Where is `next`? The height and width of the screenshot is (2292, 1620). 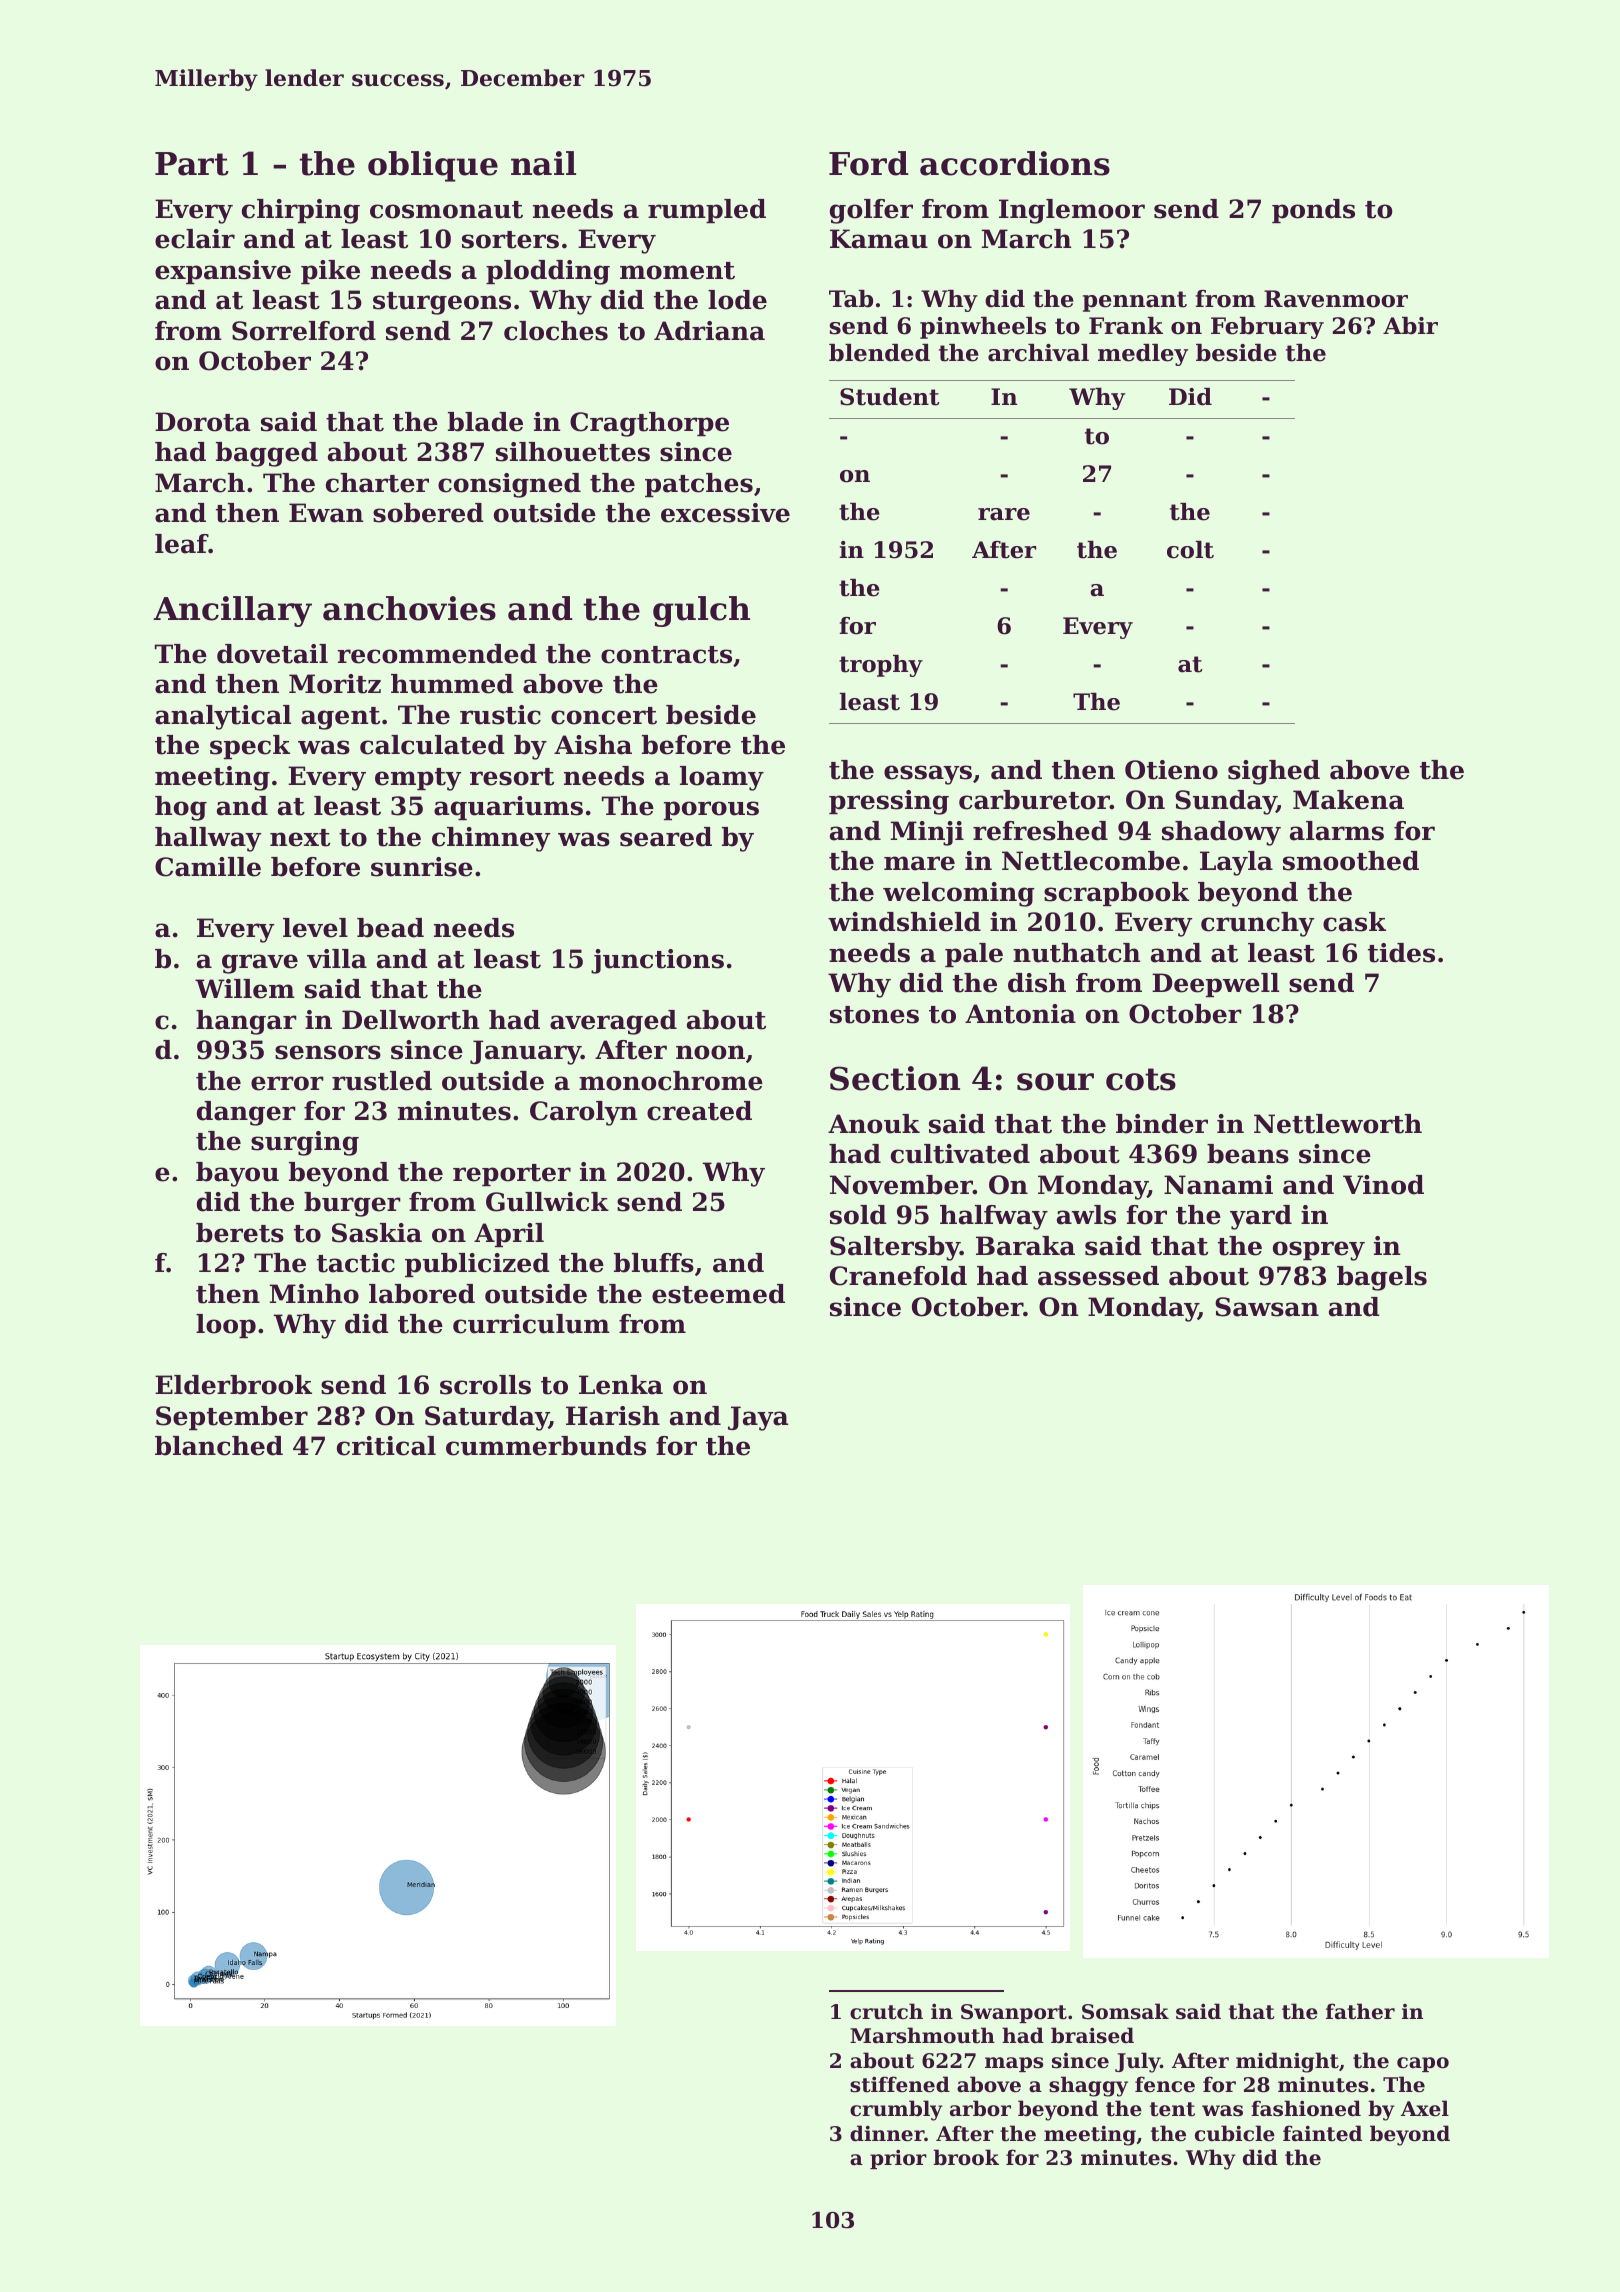 next is located at coordinates (300, 838).
